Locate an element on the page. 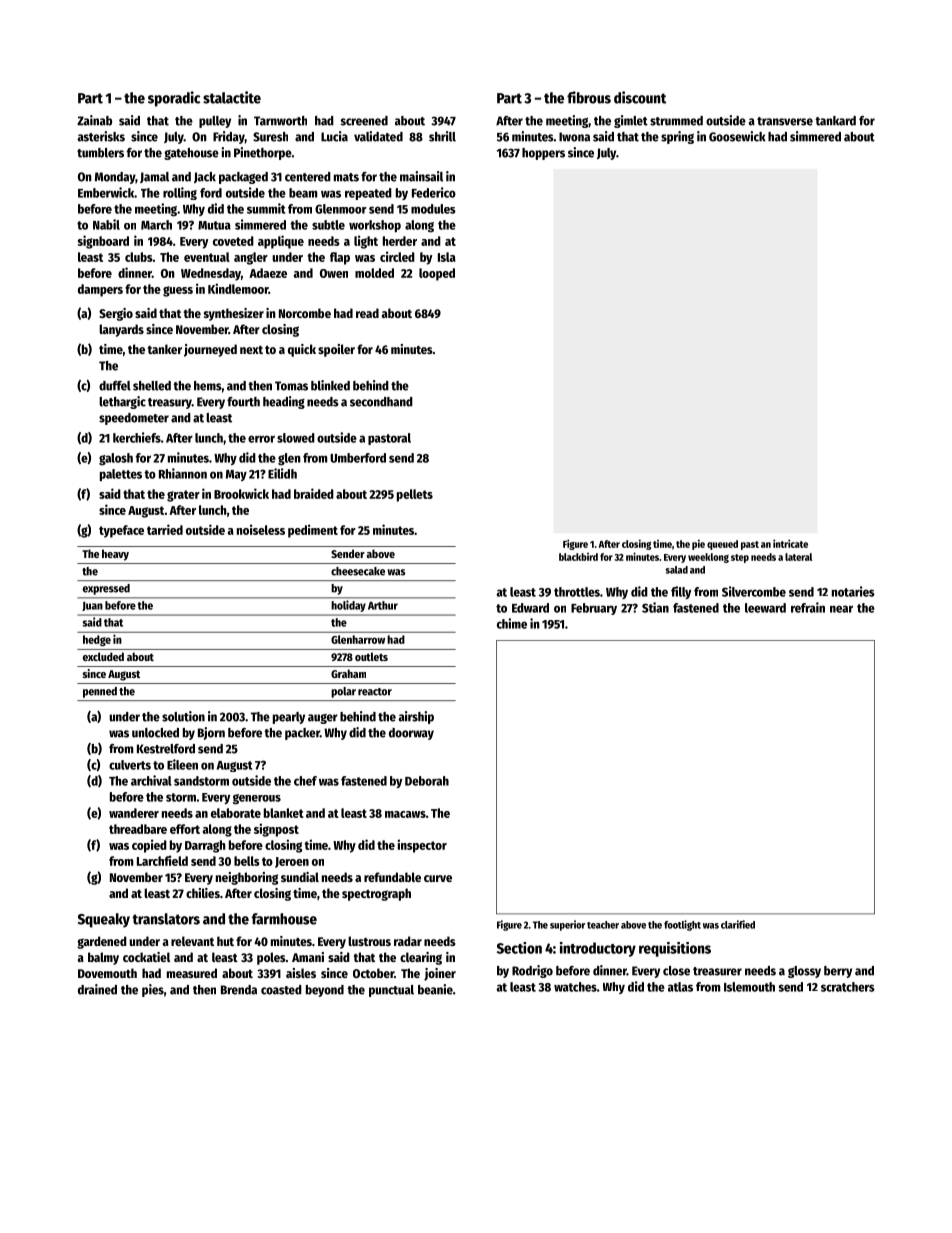 Image resolution: width=952 pixels, height=1233 pixels. Goosewick is located at coordinates (737, 136).
